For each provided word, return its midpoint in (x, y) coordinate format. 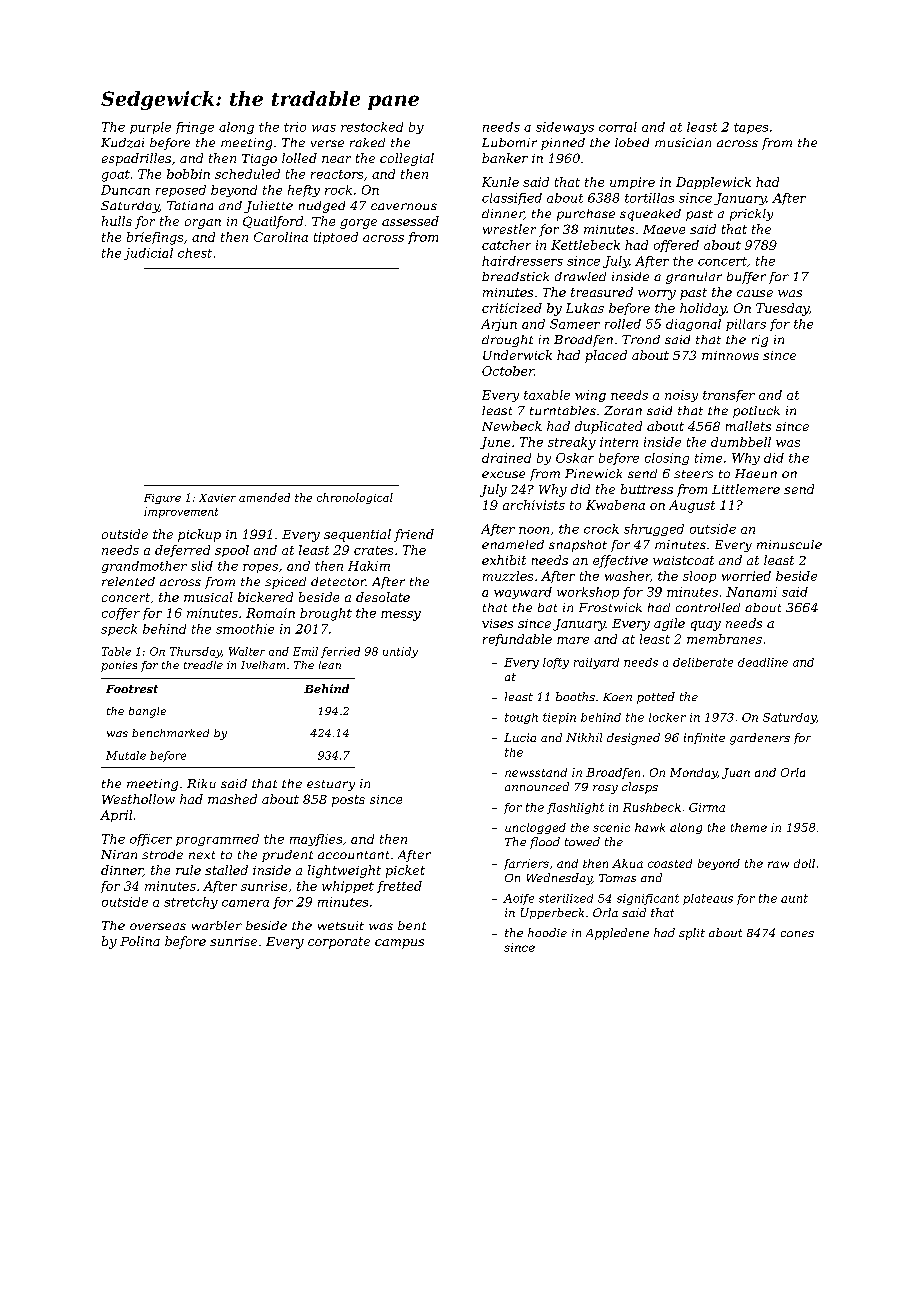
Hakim (369, 566)
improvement (181, 512)
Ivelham (263, 665)
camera (245, 903)
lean (330, 665)
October (508, 371)
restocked (372, 127)
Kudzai (122, 143)
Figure (162, 499)
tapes (751, 128)
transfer (729, 396)
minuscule (789, 544)
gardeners (760, 739)
